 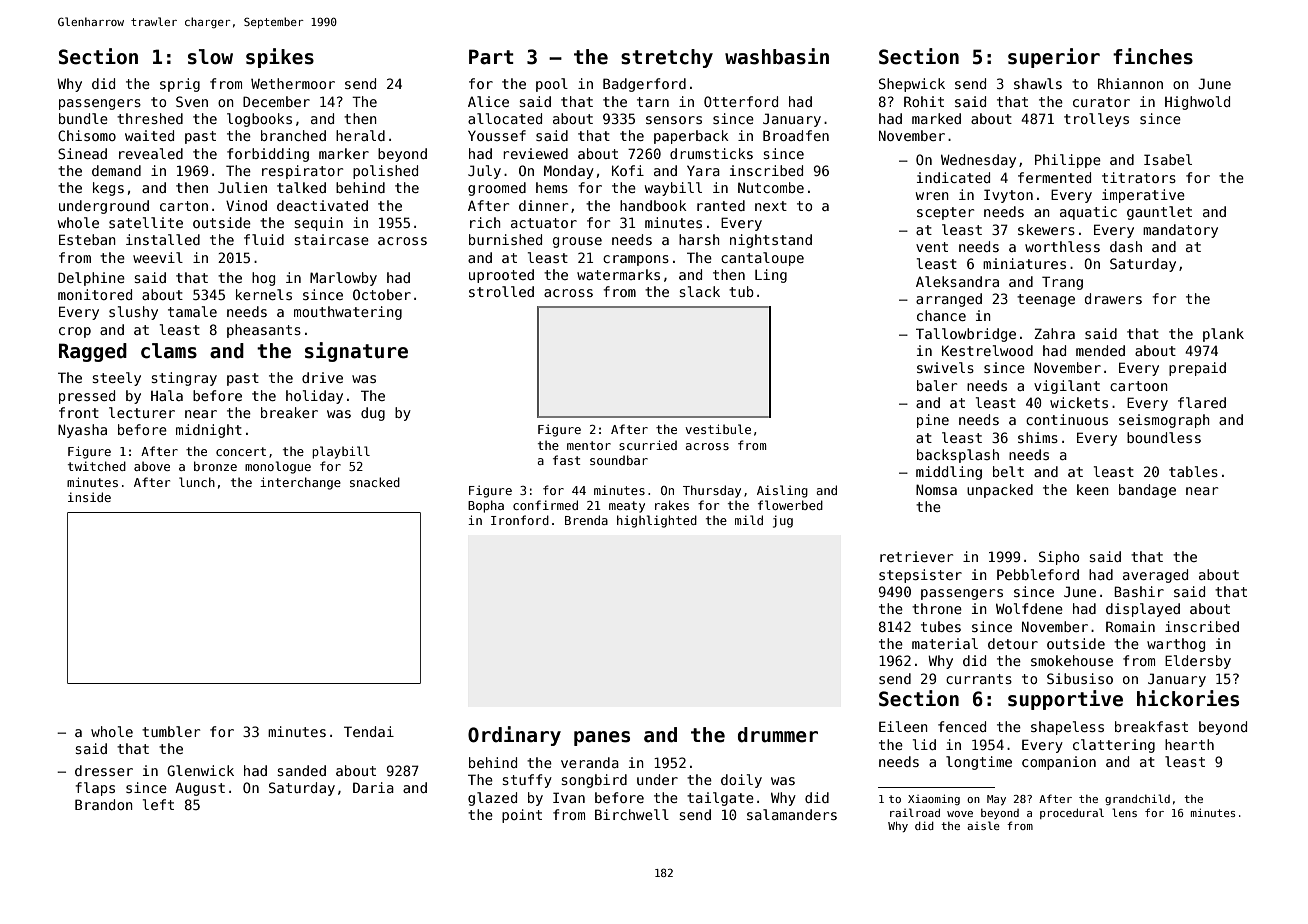 What do you see at coordinates (711, 153) in the screenshot?
I see `drumsticks` at bounding box center [711, 153].
